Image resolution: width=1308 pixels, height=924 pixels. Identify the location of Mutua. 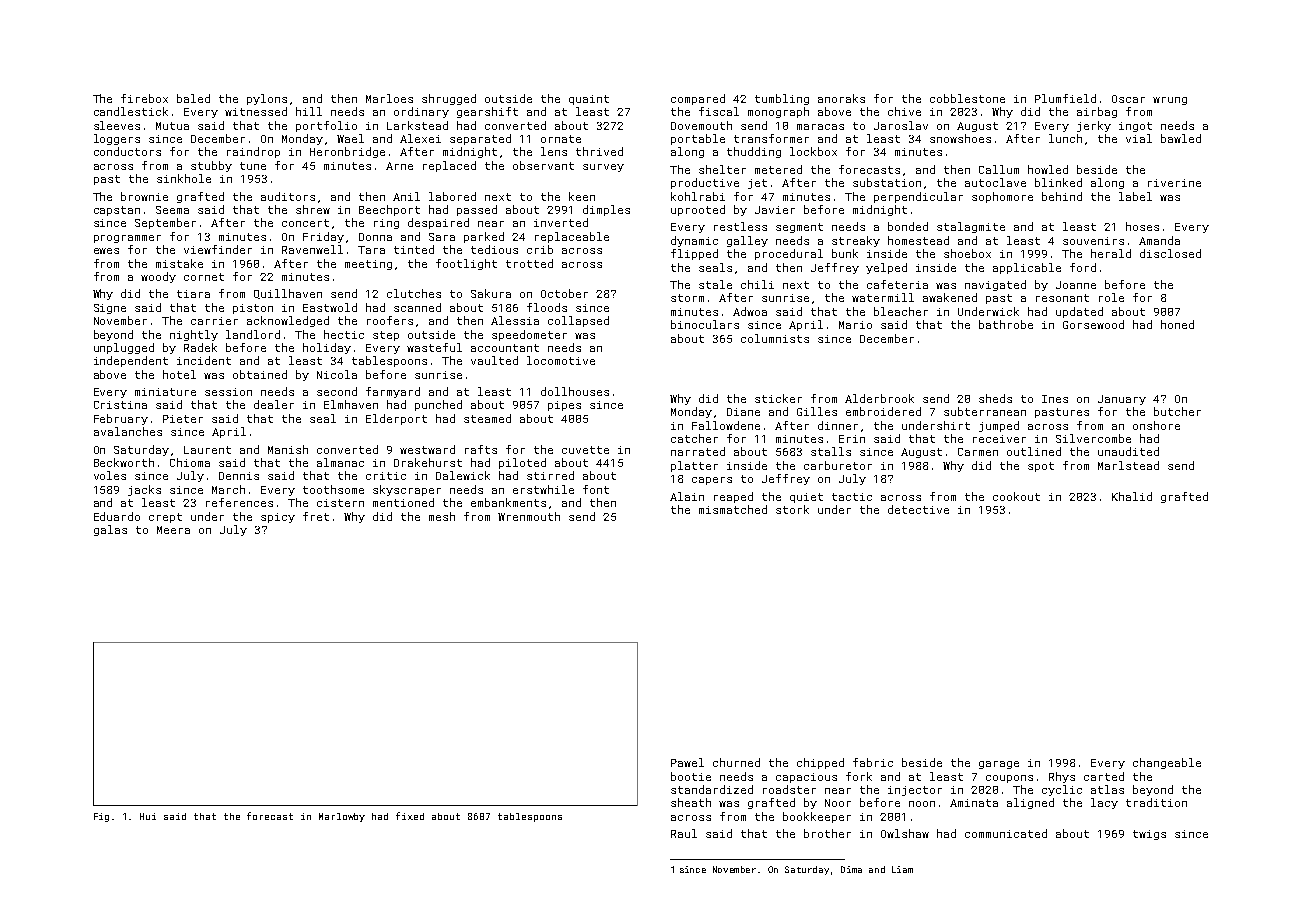
(172, 126).
